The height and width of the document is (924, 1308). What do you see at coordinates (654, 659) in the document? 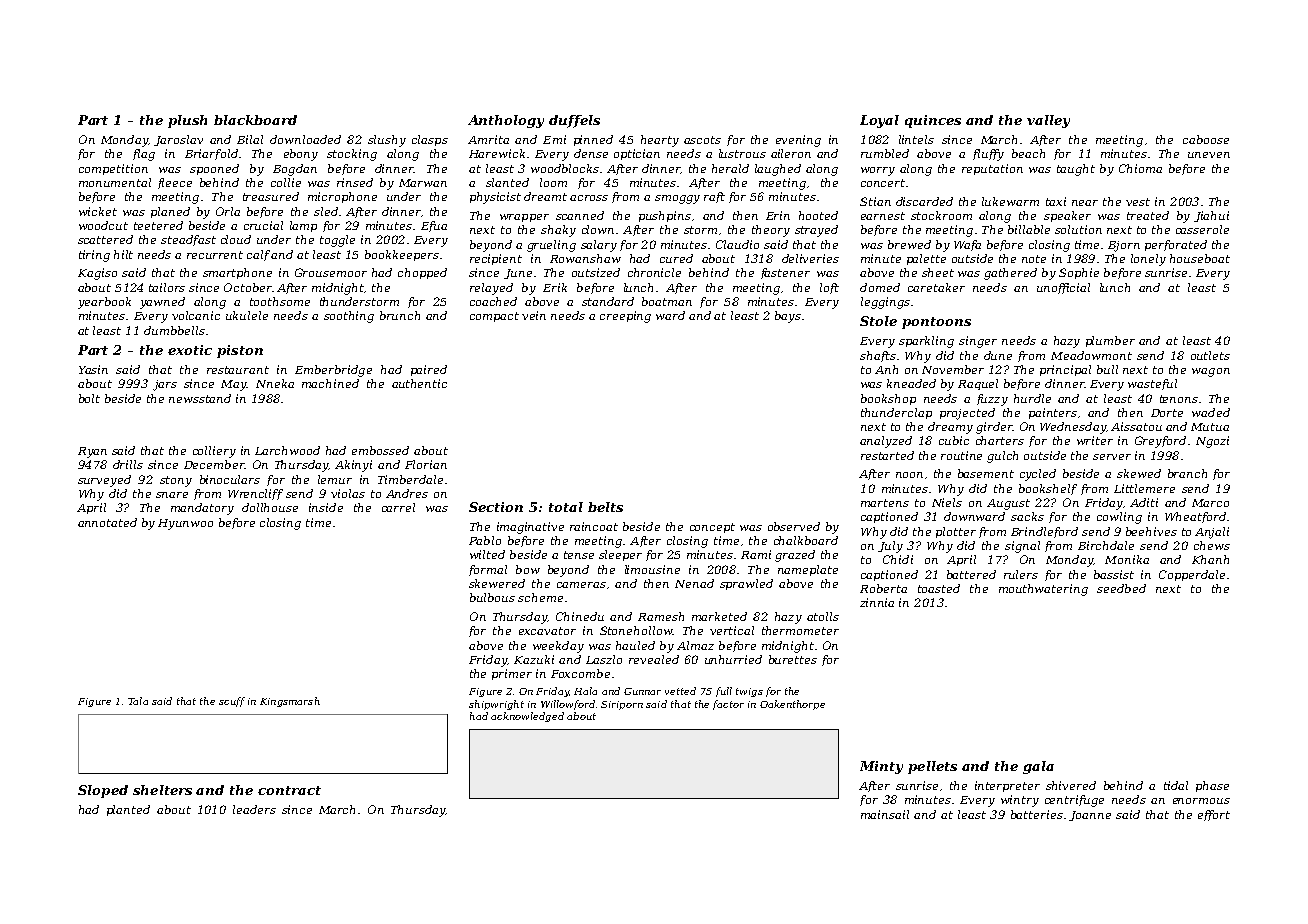
I see `revealed` at bounding box center [654, 659].
